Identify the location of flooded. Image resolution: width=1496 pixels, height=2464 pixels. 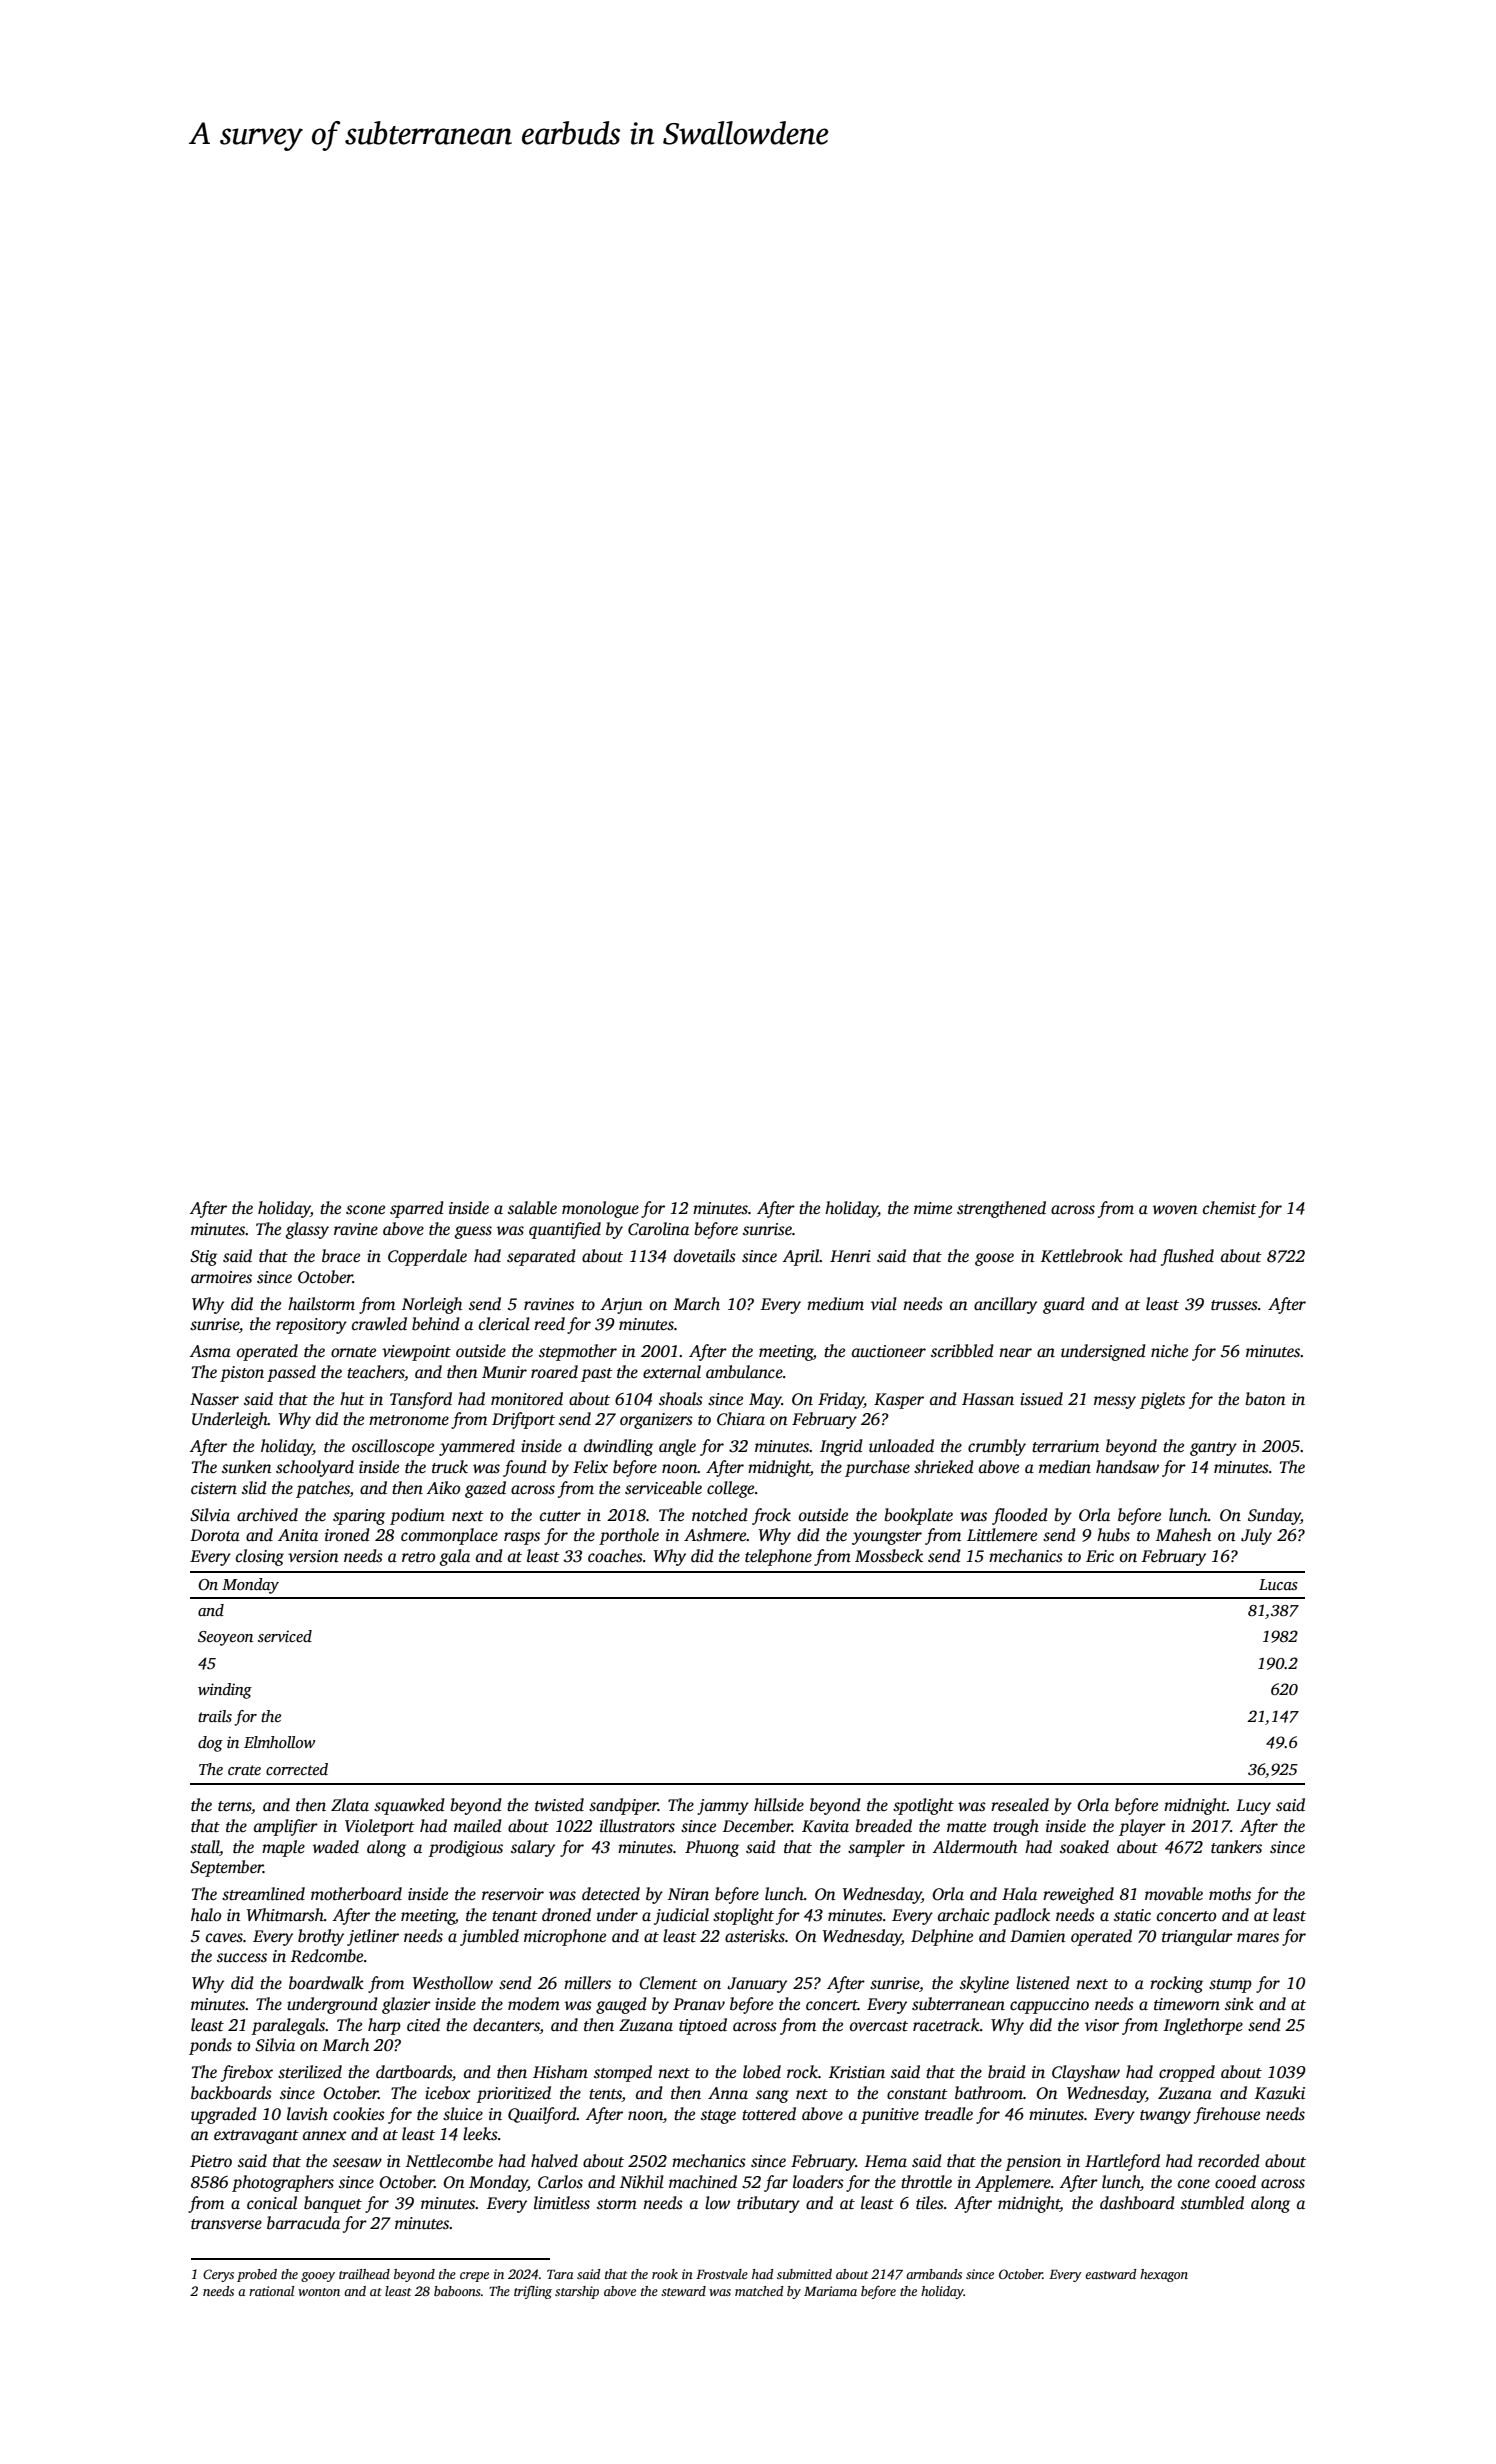
(1020, 1516).
